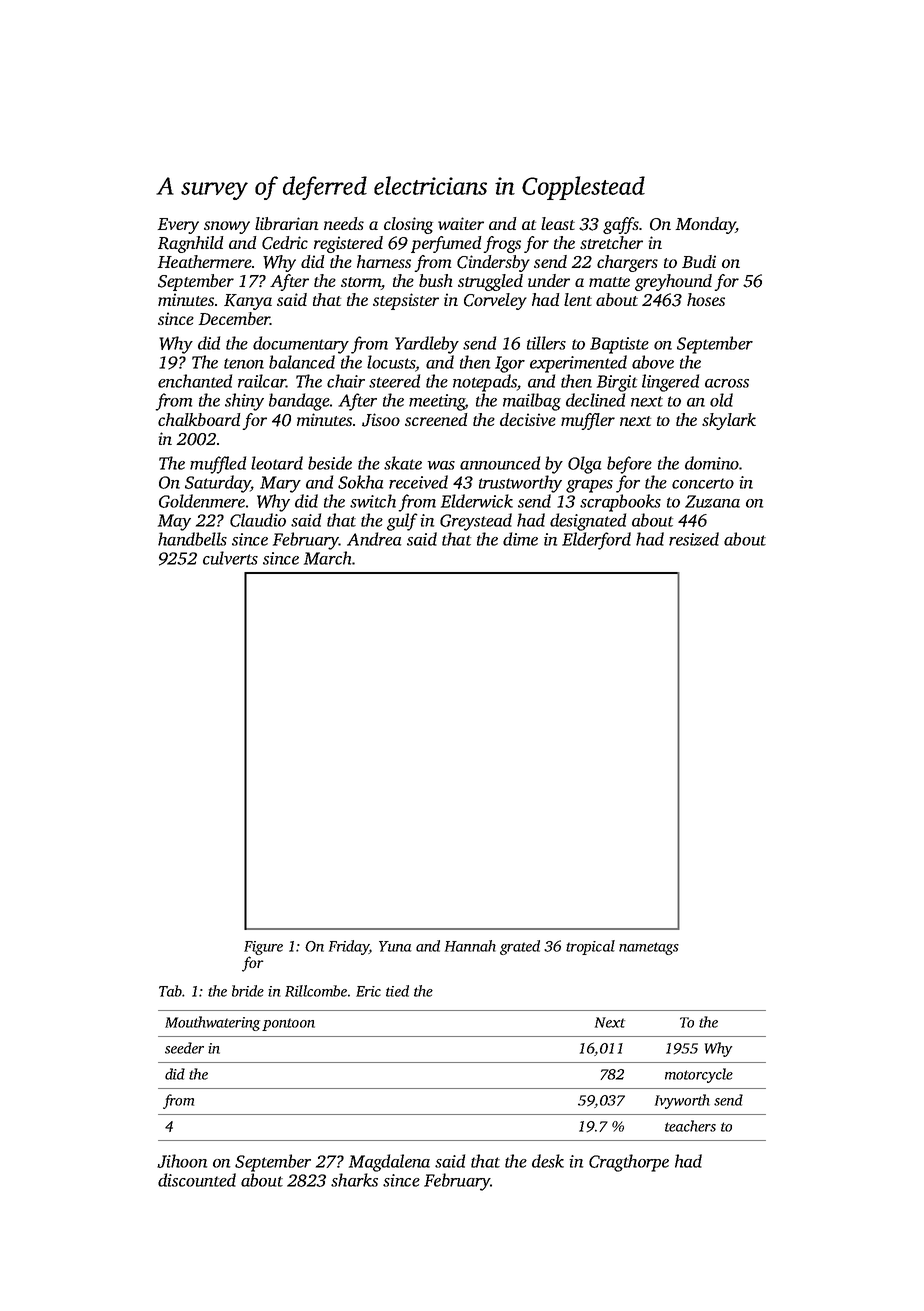 The image size is (924, 1311). Describe the element at coordinates (520, 539) in the page. I see `dime` at that location.
